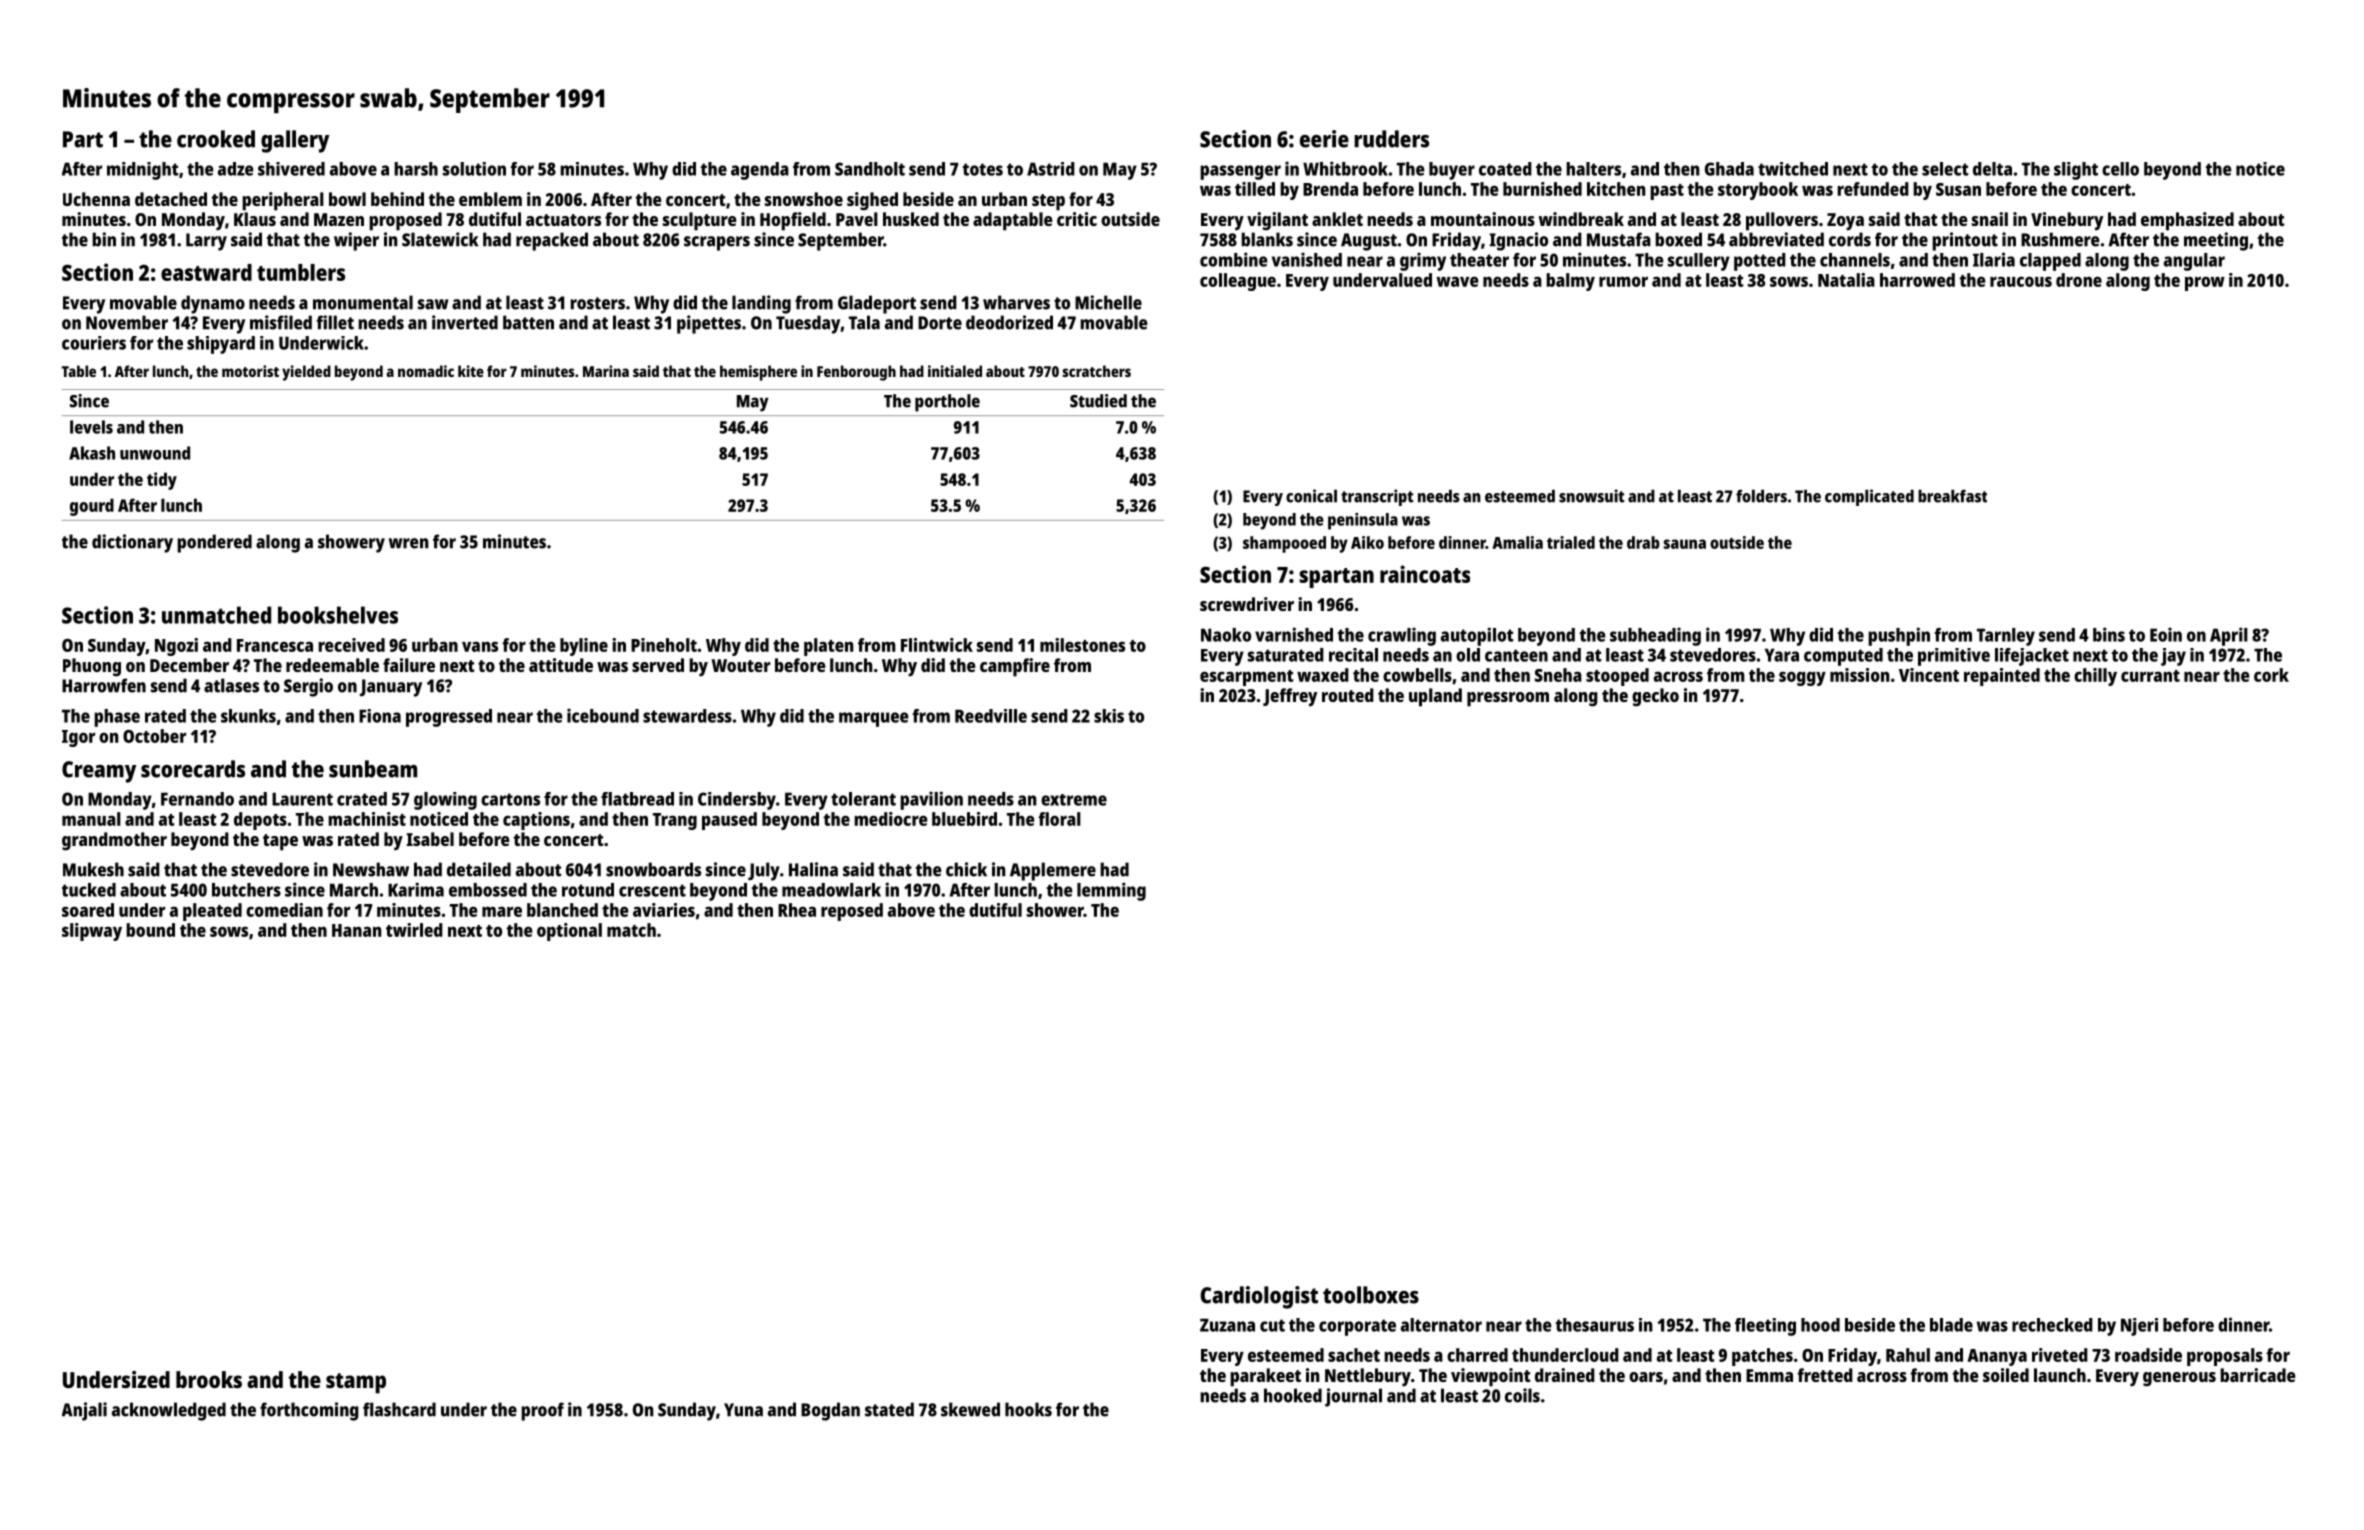  I want to click on failure, so click(409, 665).
